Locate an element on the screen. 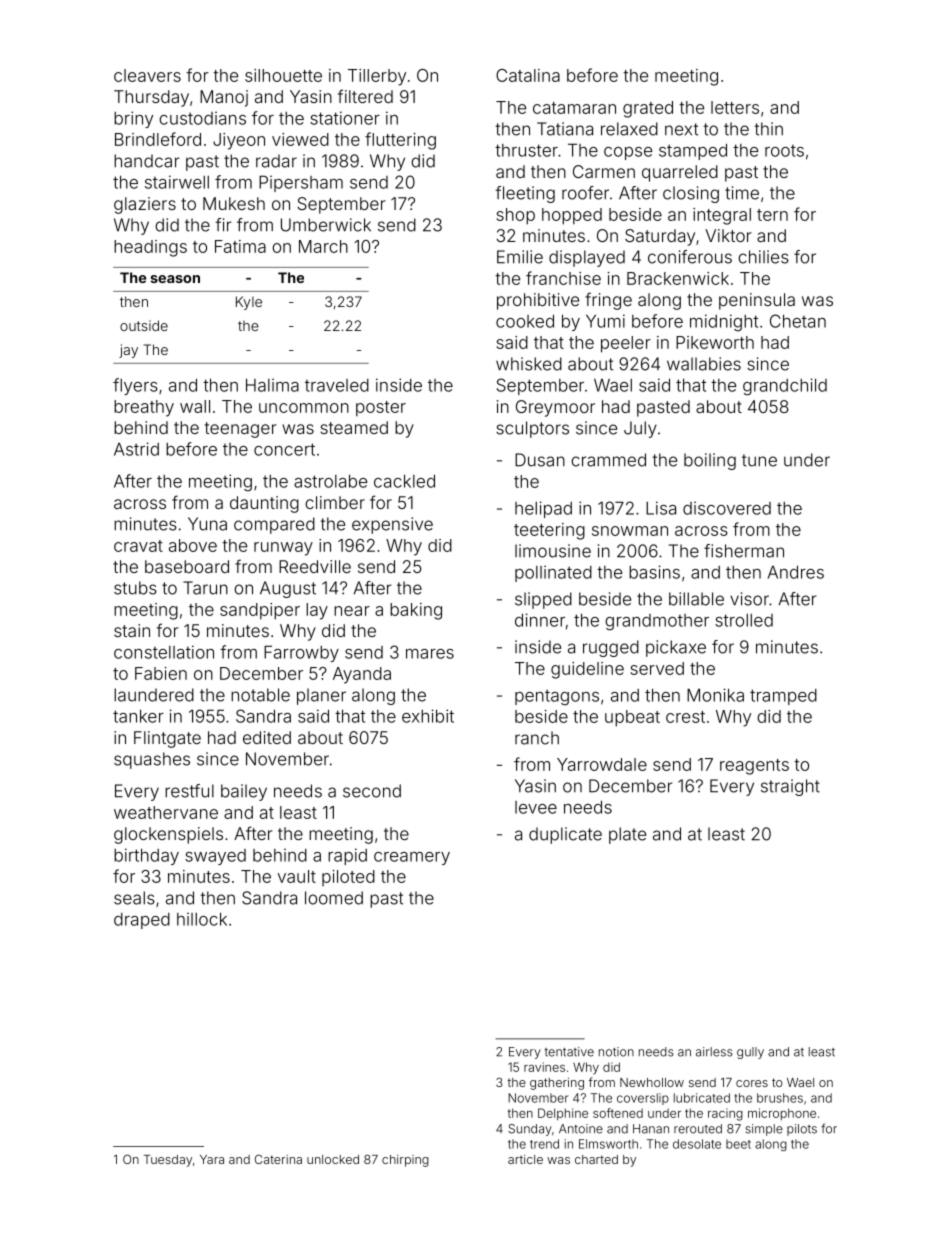 Image resolution: width=952 pixels, height=1233 pixels. prohibitive is located at coordinates (538, 301).
